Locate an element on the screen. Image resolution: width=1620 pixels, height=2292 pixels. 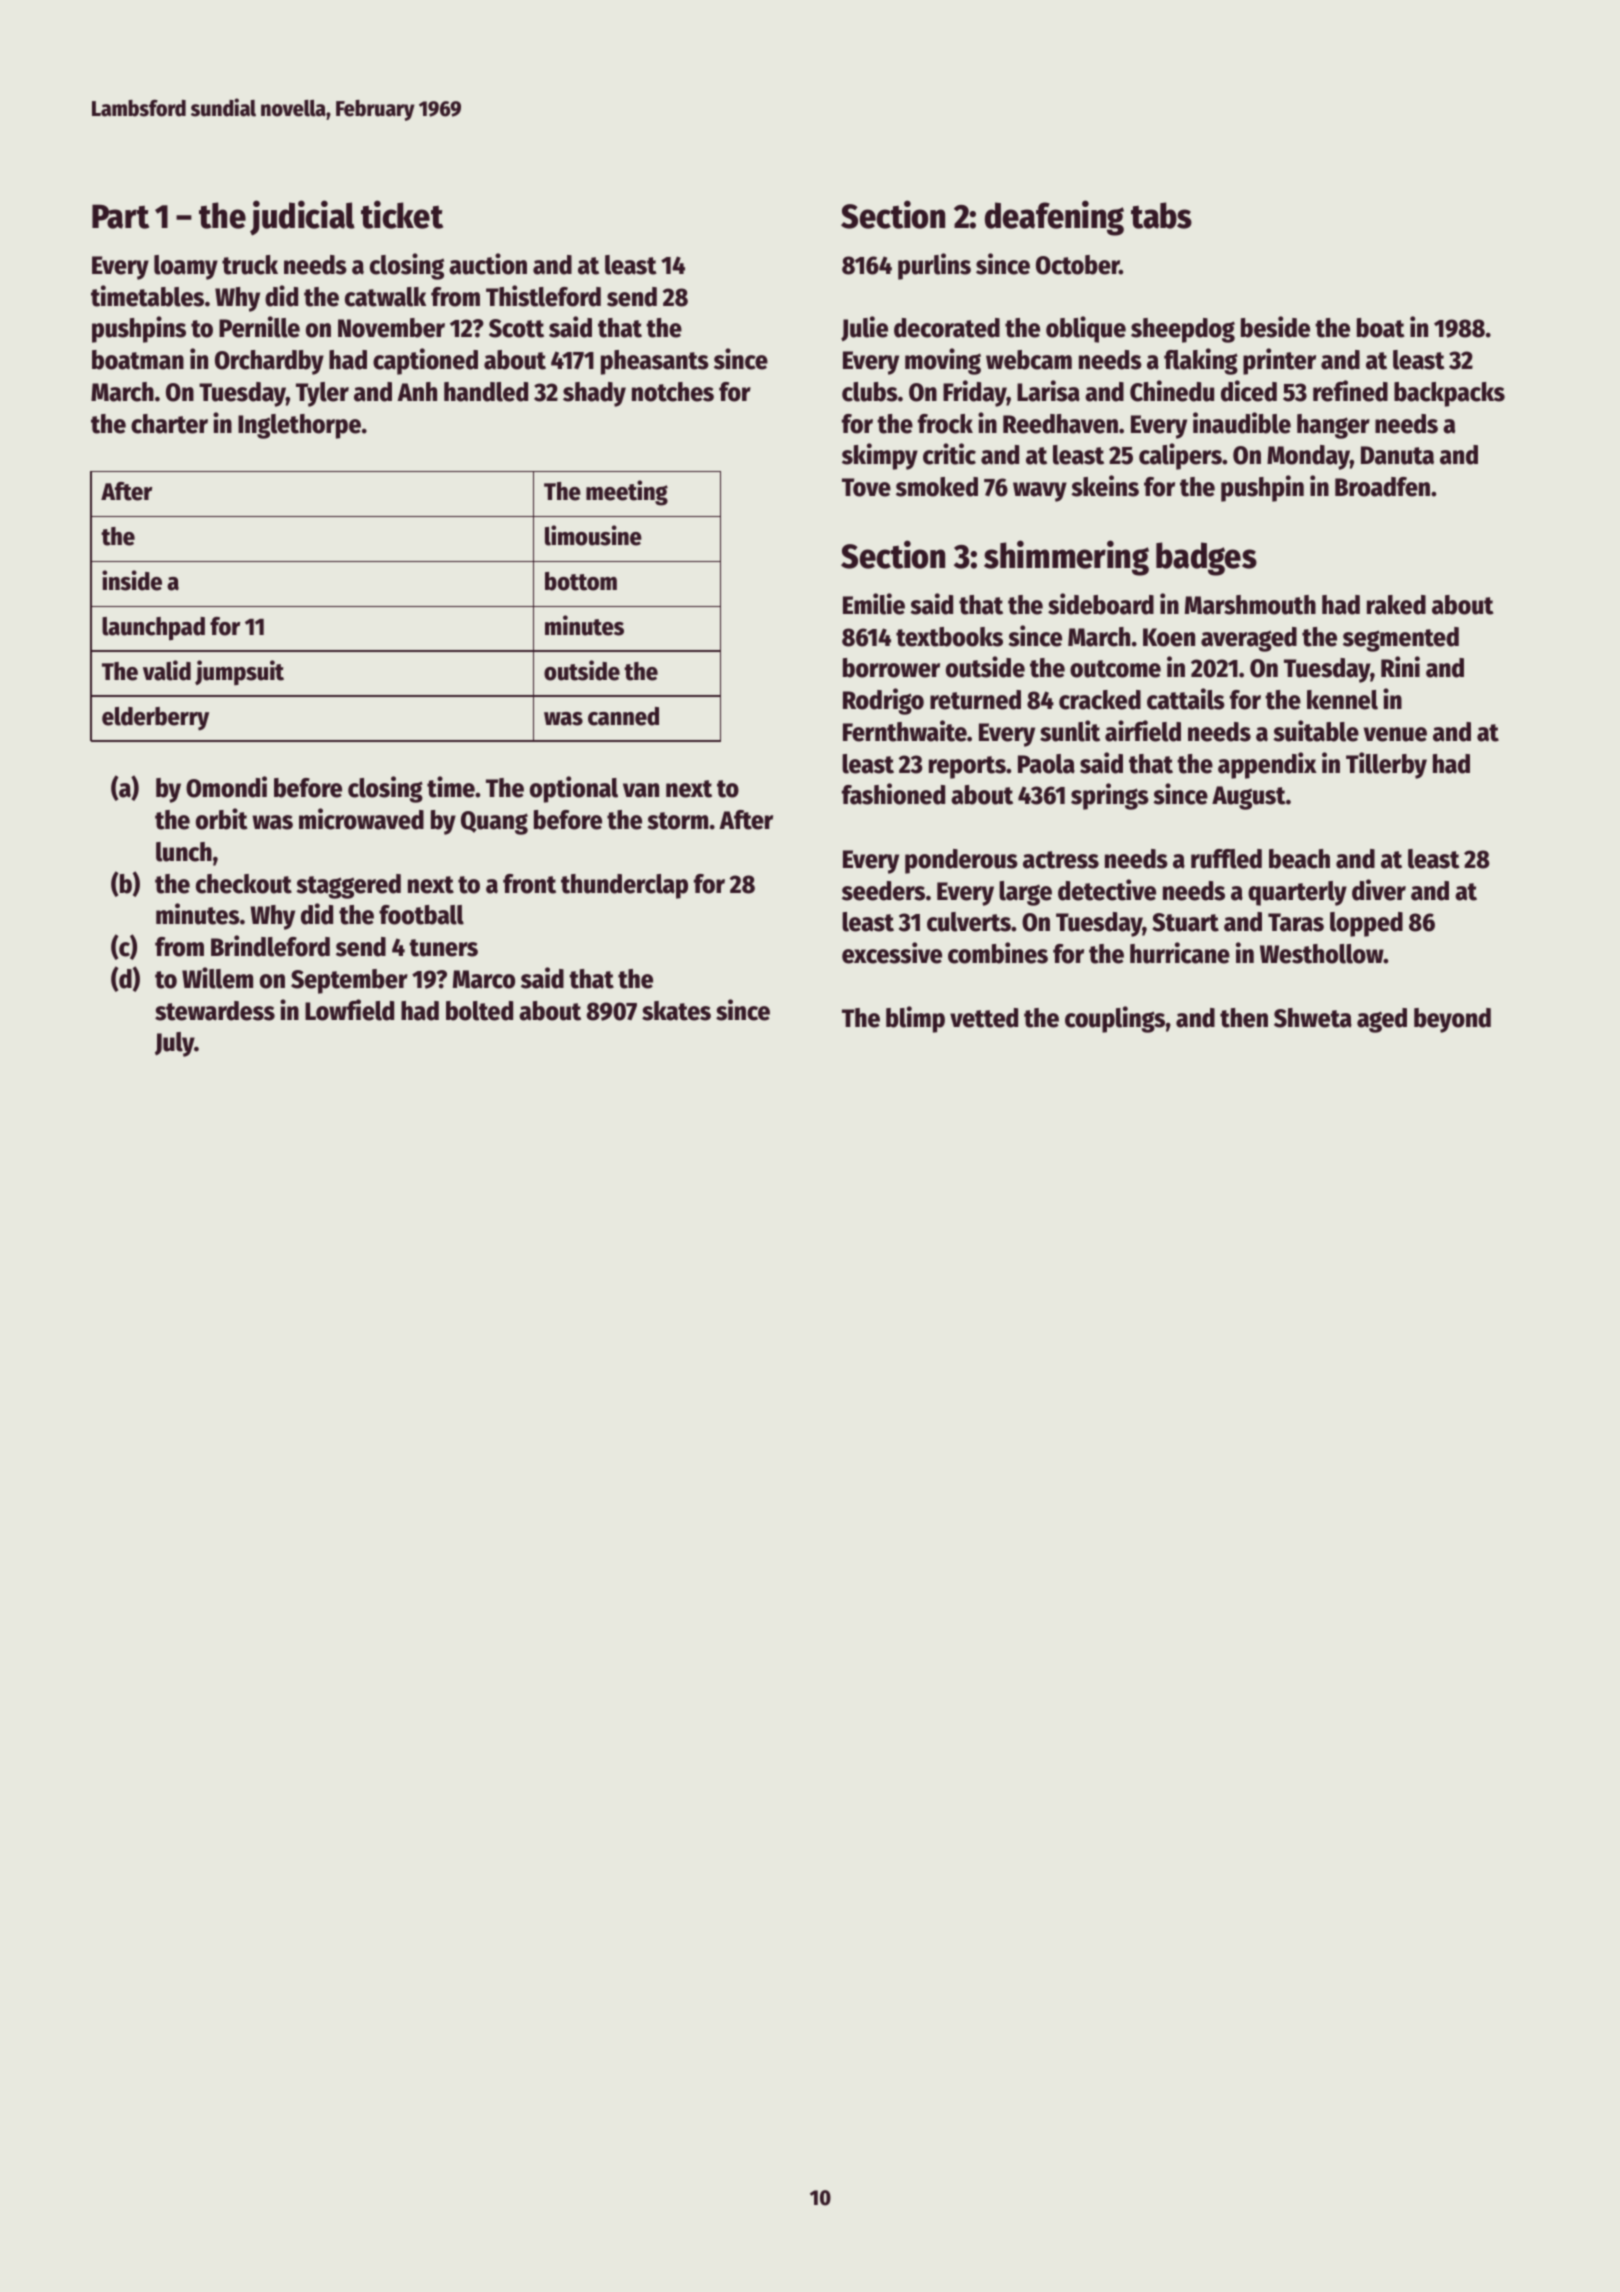
Tillerby is located at coordinates (1386, 765).
